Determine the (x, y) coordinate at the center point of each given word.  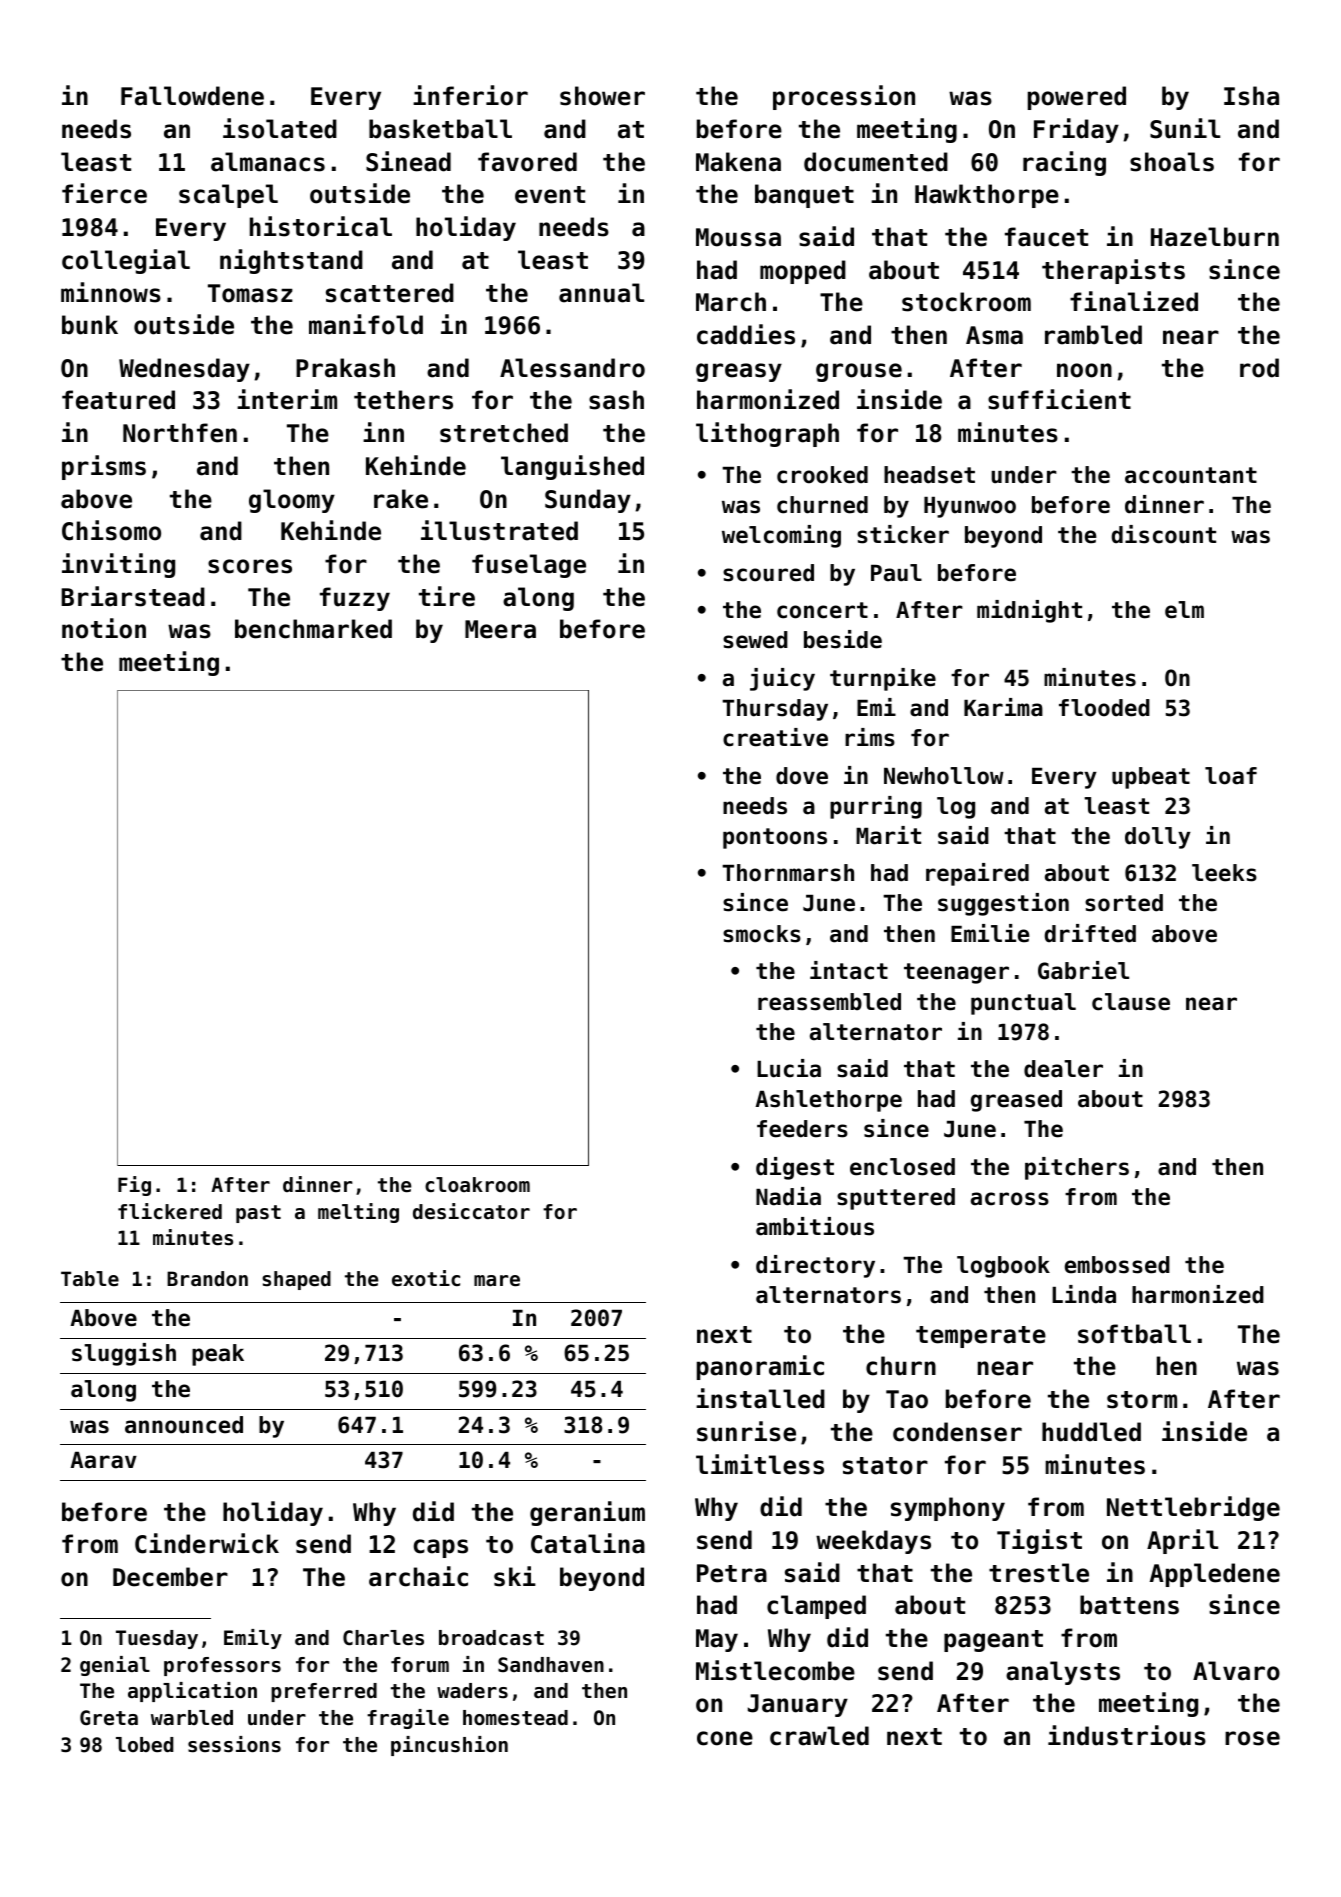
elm (1184, 610)
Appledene (1215, 1575)
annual (601, 293)
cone (725, 1738)
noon (1084, 370)
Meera (500, 629)
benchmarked (313, 629)
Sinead (408, 161)
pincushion (449, 1746)
